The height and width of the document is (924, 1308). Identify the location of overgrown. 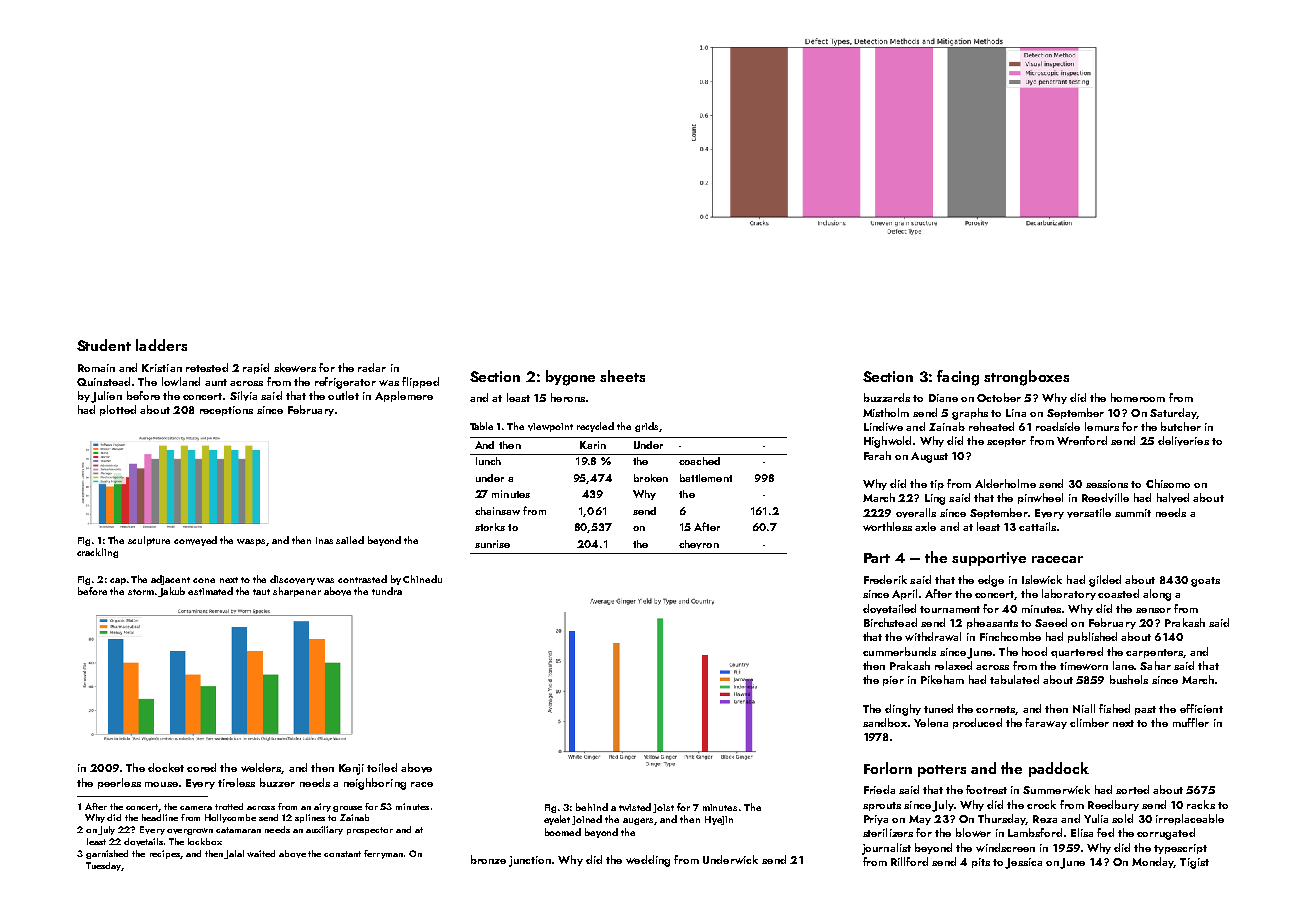
(190, 831).
